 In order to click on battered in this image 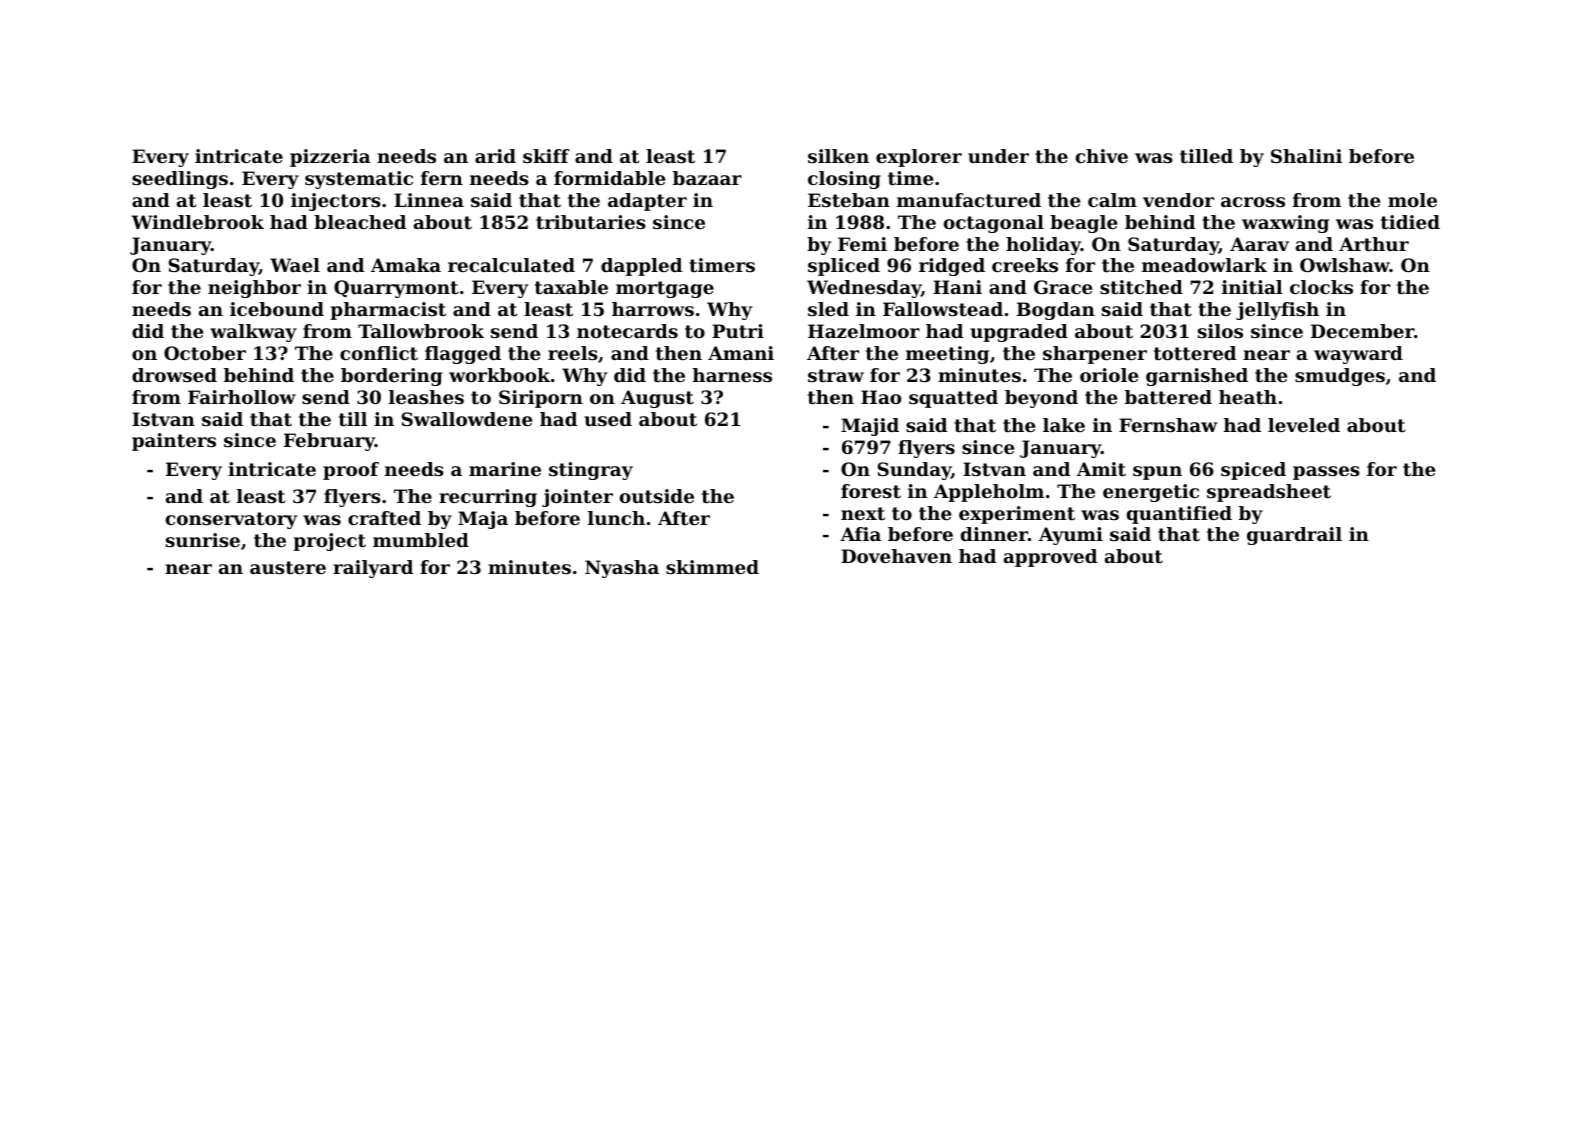, I will do `click(1168, 397)`.
